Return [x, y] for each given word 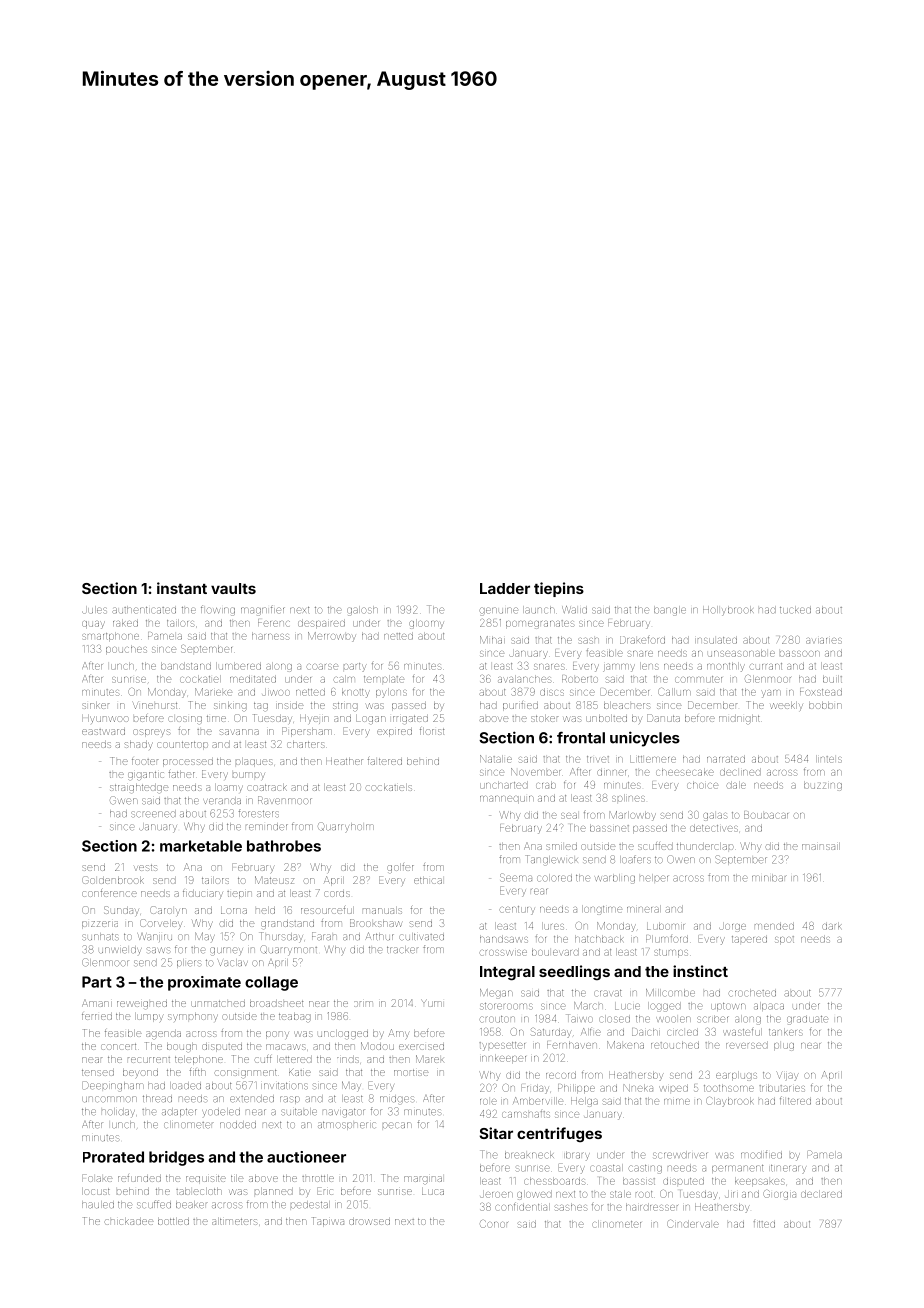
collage [271, 983]
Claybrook [729, 1102]
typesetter [502, 1046]
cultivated [421, 936]
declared [821, 1194]
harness [270, 636]
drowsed [369, 1221]
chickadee [130, 1221]
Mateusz [274, 880]
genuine [498, 610]
